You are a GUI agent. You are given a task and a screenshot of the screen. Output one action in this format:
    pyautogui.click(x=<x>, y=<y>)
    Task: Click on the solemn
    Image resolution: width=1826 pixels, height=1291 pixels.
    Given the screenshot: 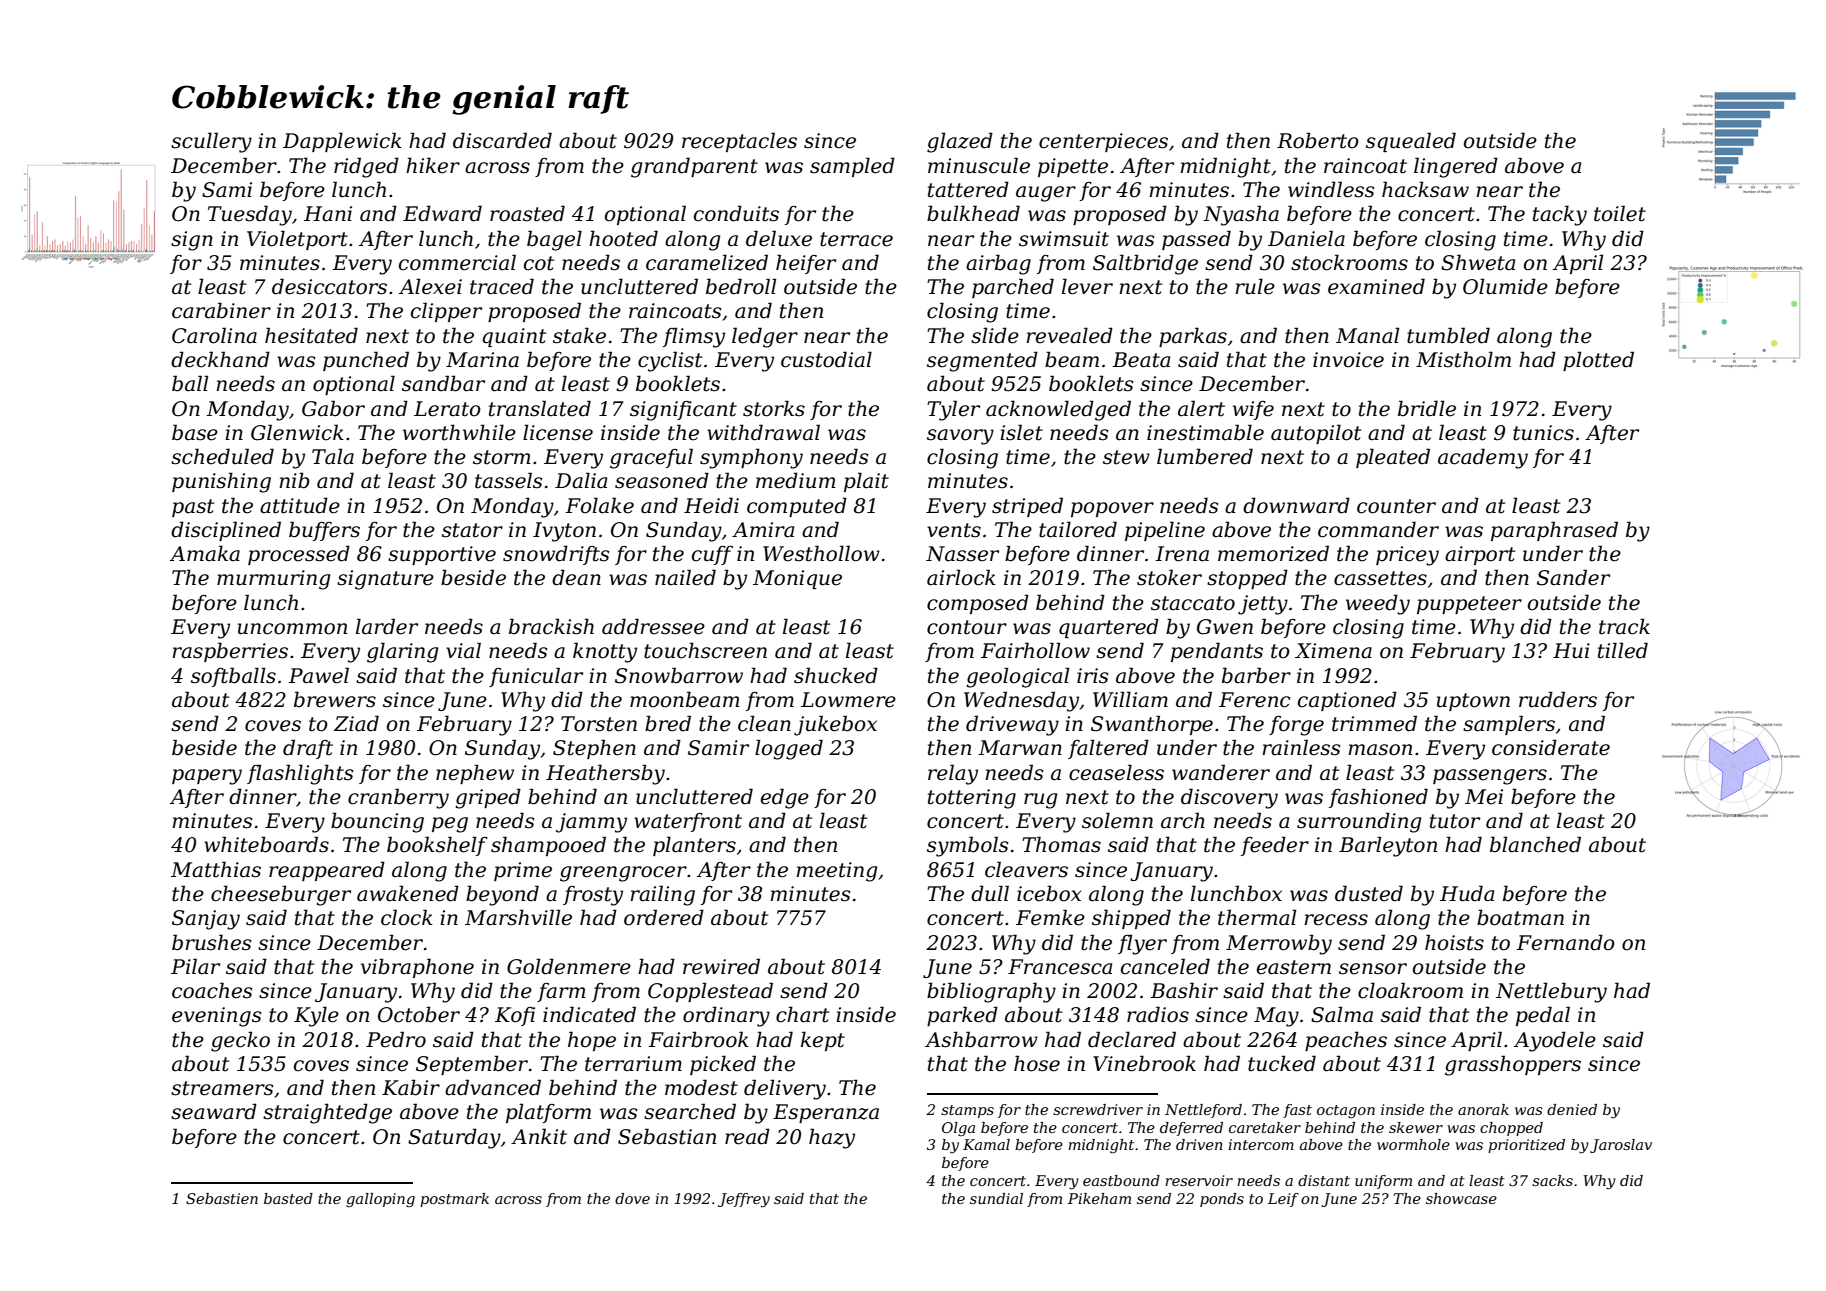 What is the action you would take?
    pyautogui.click(x=1117, y=820)
